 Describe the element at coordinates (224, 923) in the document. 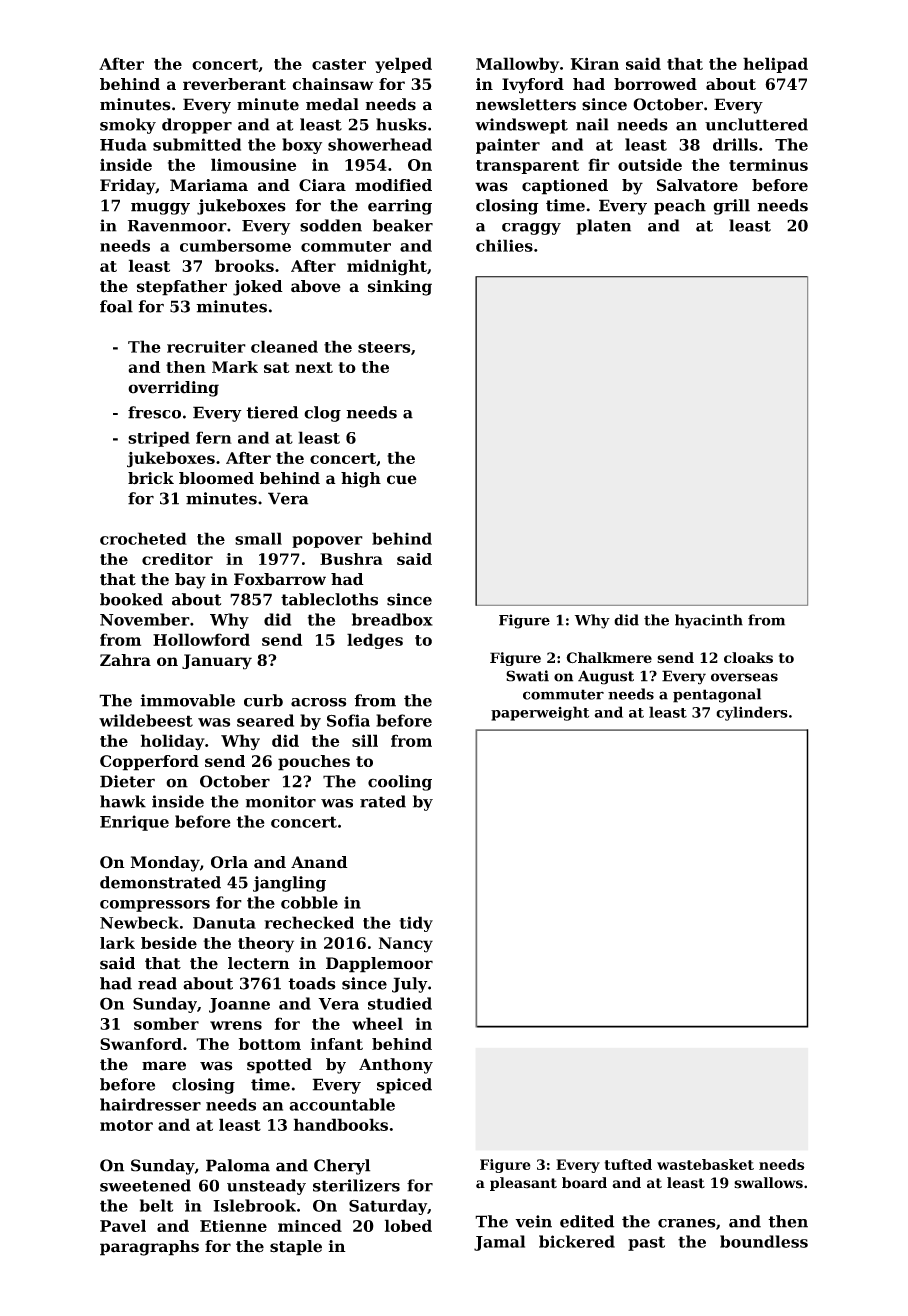

I see `Danuta` at that location.
